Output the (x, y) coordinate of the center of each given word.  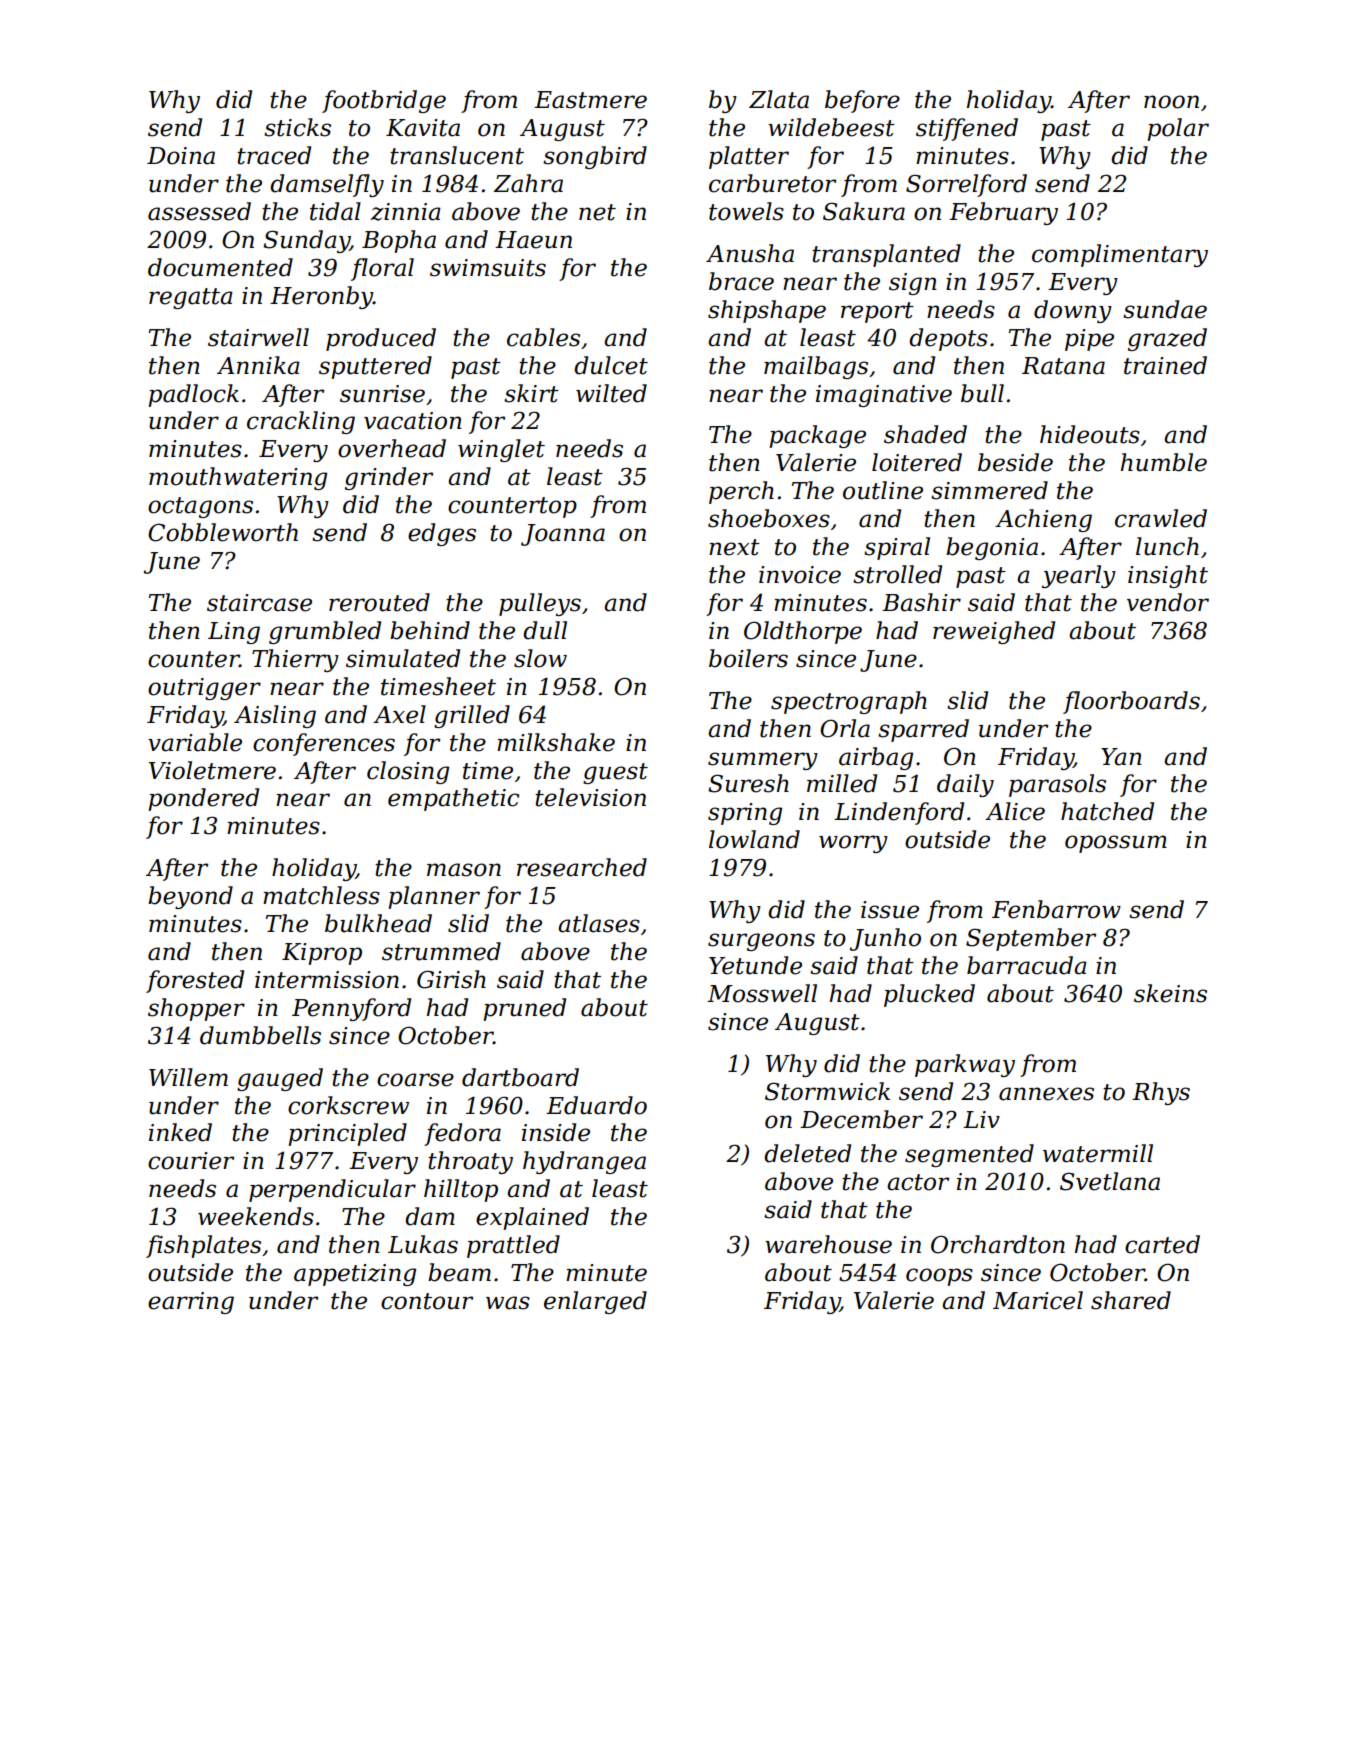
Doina (181, 156)
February (1003, 213)
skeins (1170, 993)
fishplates (203, 1246)
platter (749, 157)
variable (195, 742)
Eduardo (596, 1105)
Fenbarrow (1056, 909)
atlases (599, 923)
